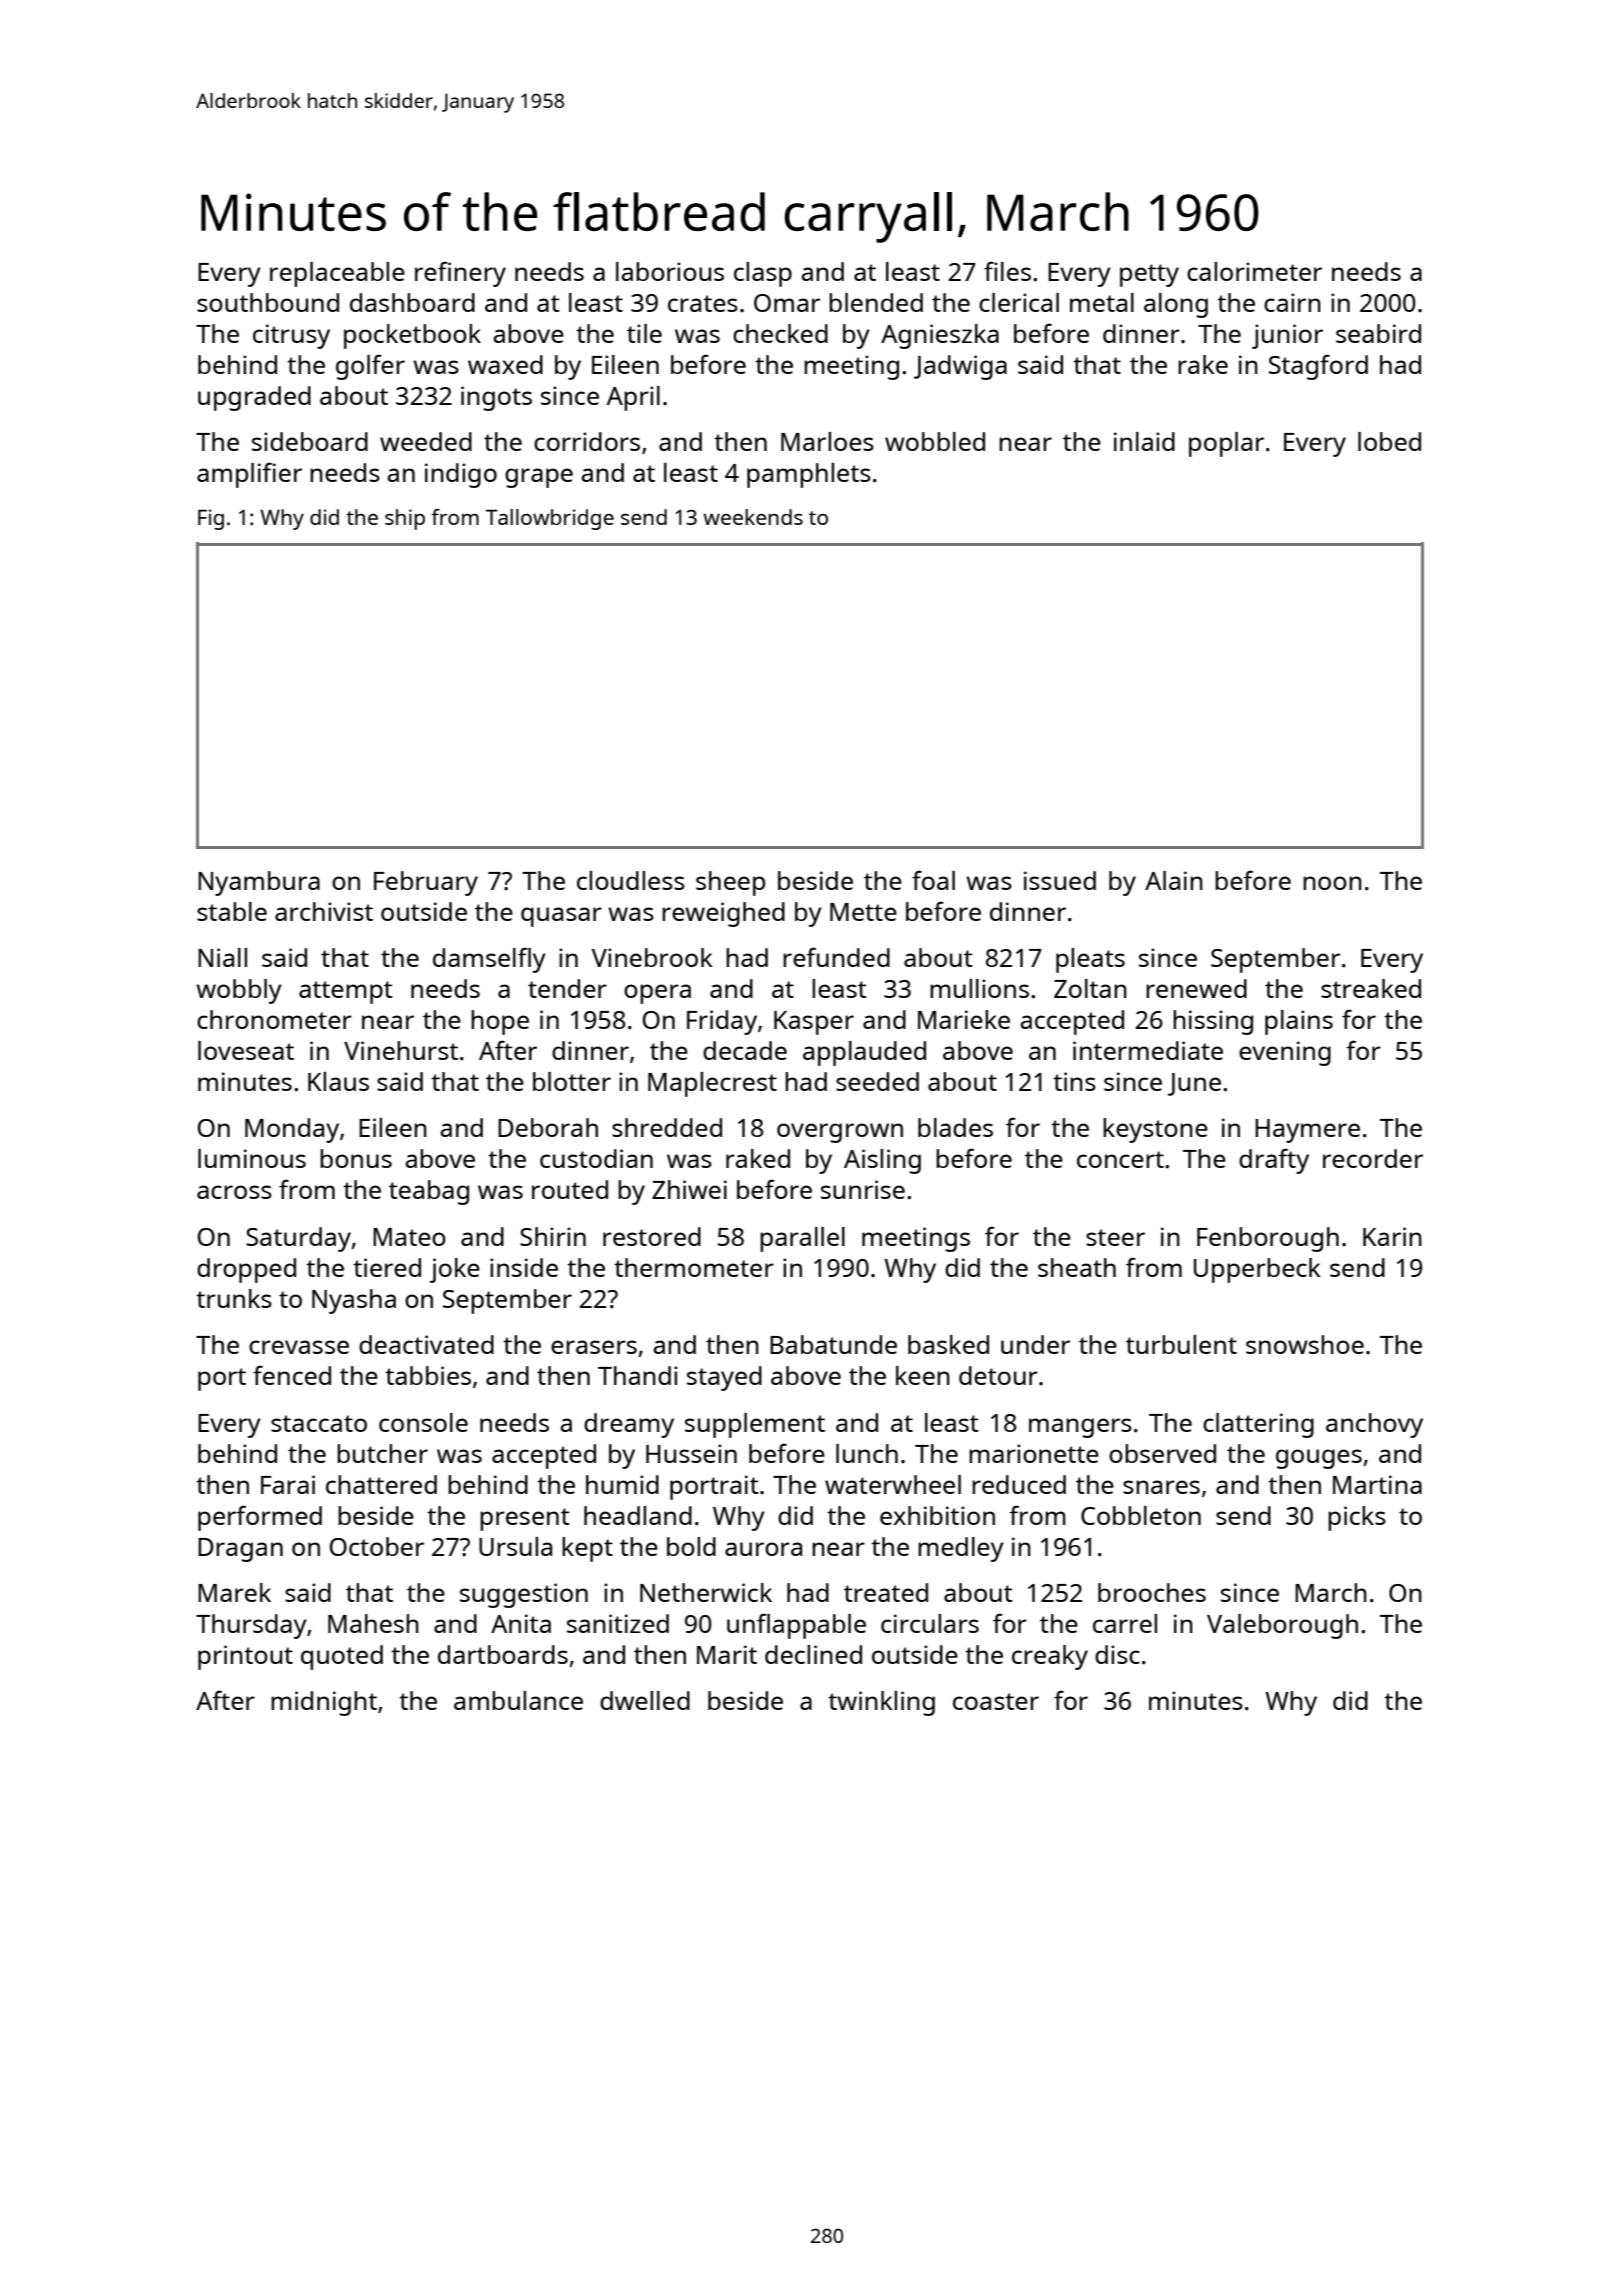 This screenshot has height=2292, width=1620. What do you see at coordinates (259, 883) in the screenshot?
I see `Nyambura` at bounding box center [259, 883].
